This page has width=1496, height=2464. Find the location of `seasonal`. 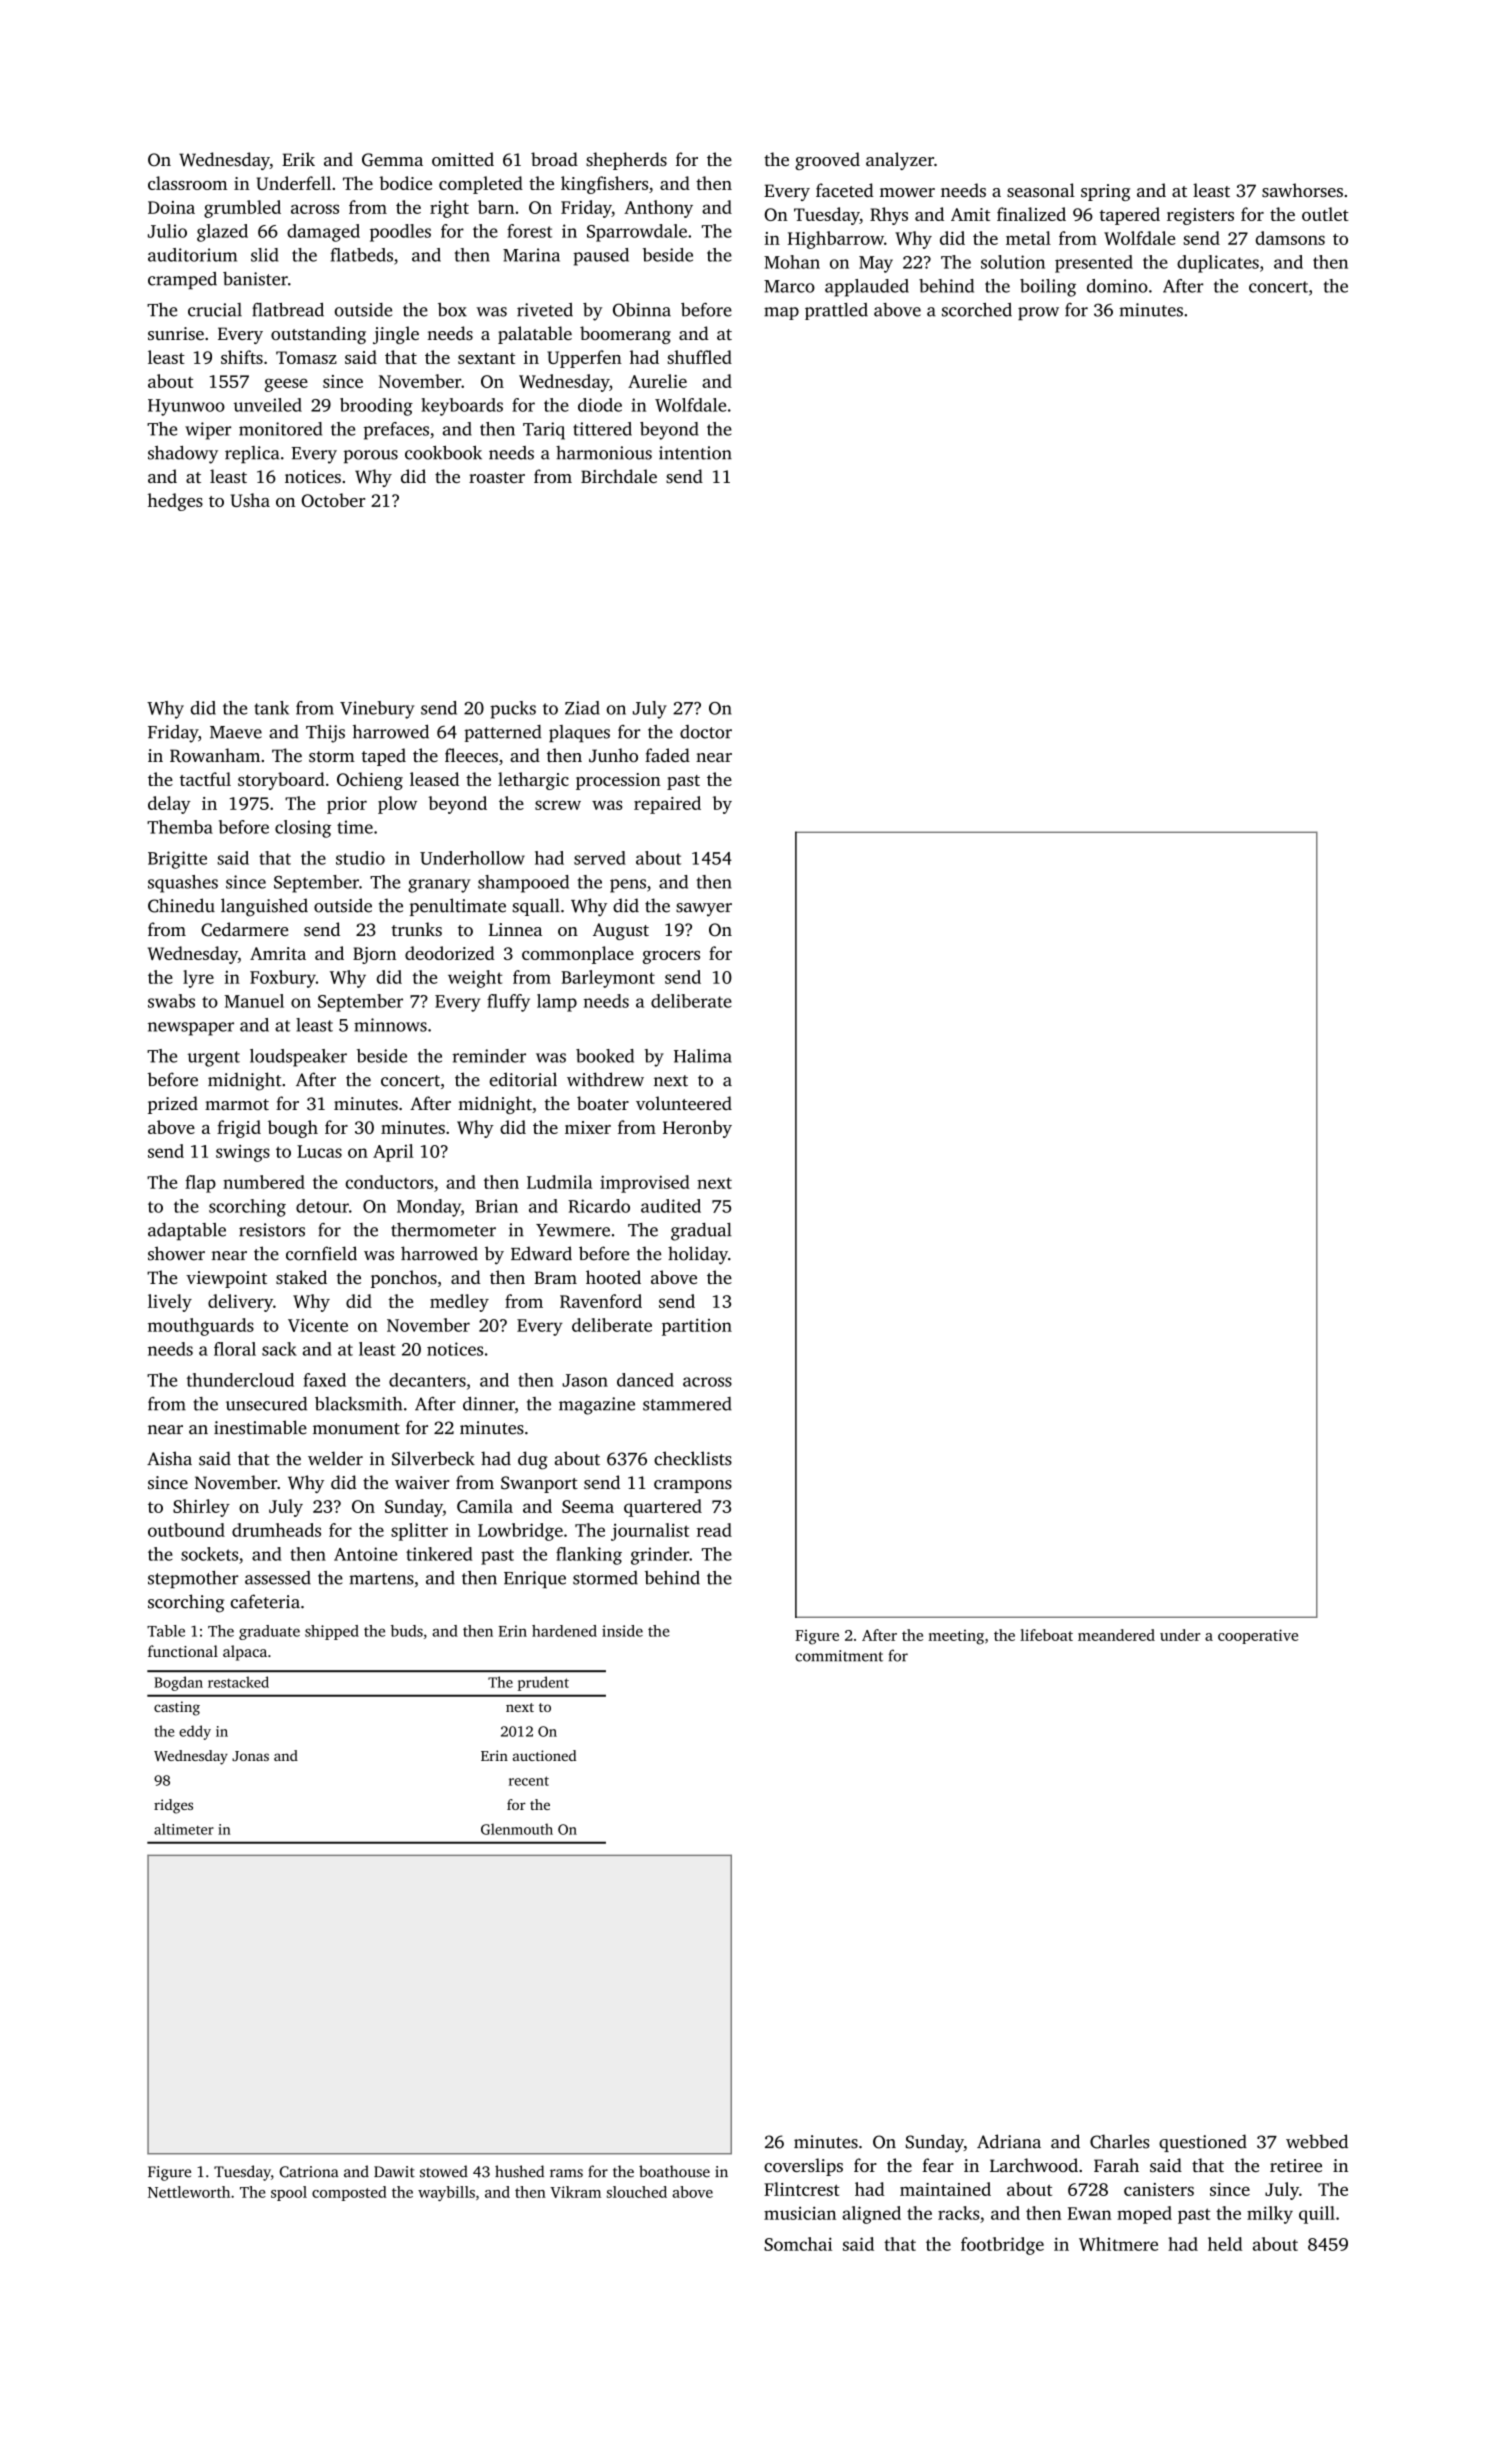

seasonal is located at coordinates (1041, 190).
